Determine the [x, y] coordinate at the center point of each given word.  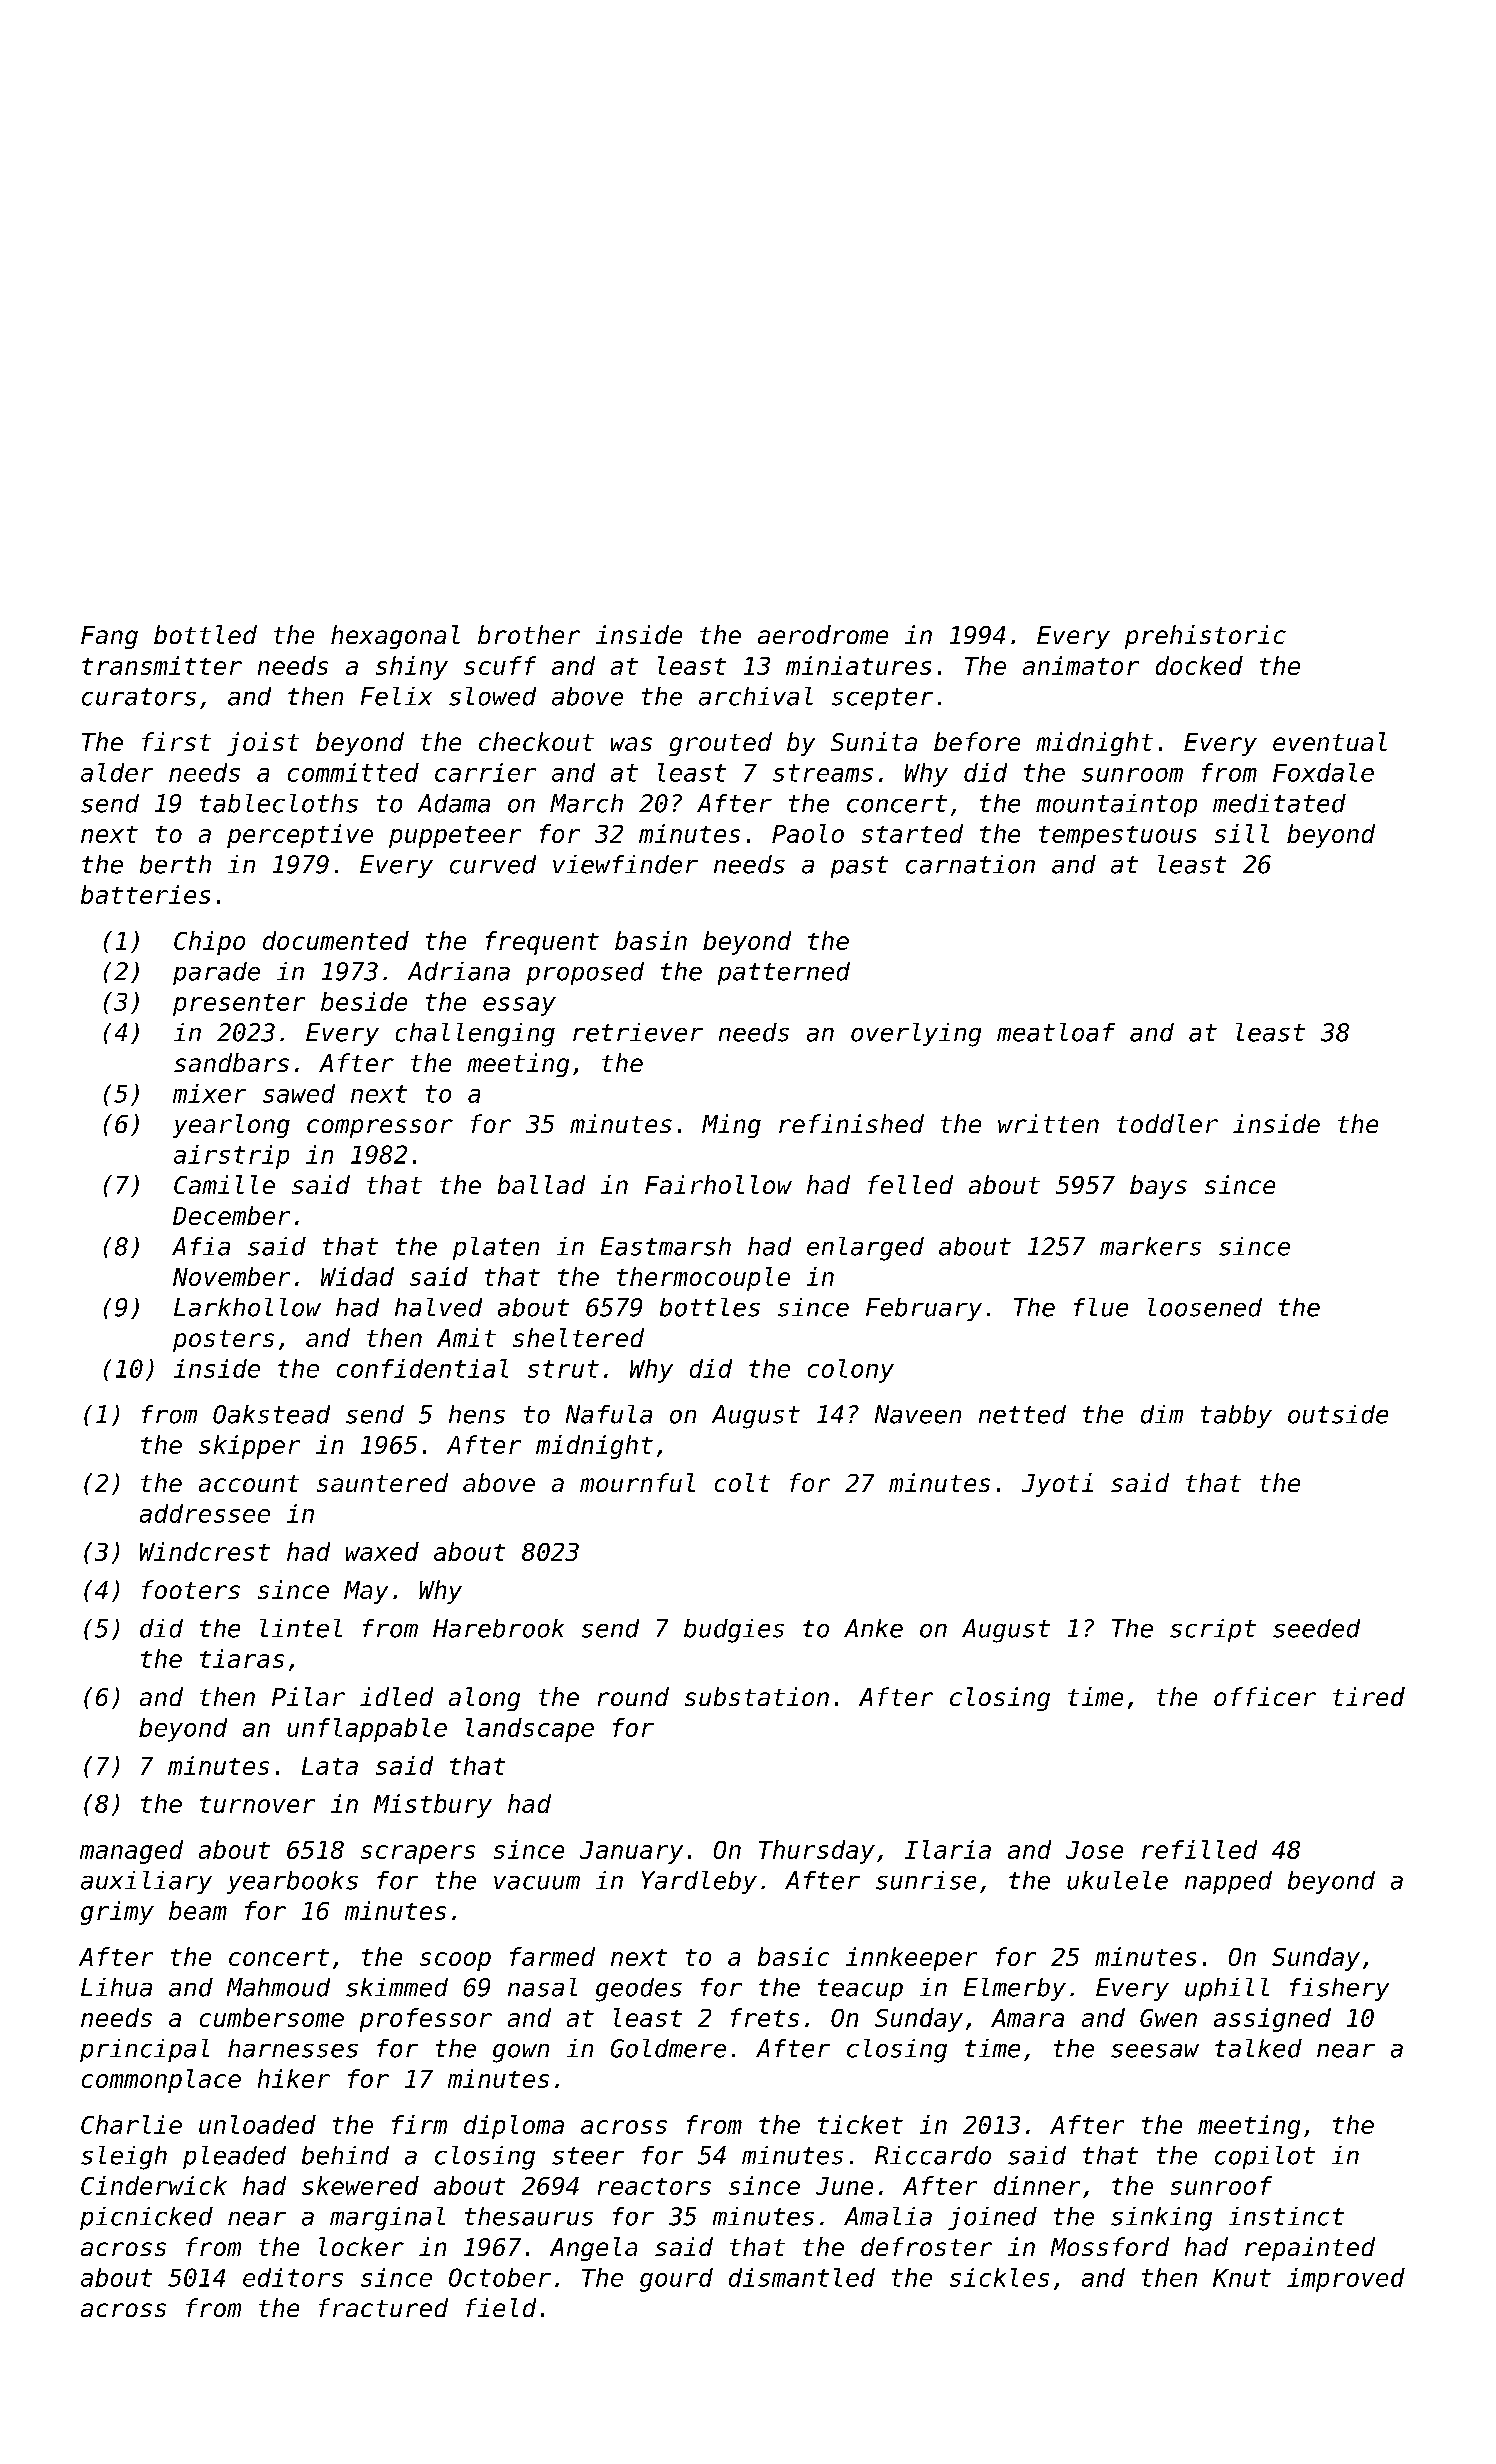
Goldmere [668, 2048]
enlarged [865, 1249]
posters [223, 1341]
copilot [1265, 2157]
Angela [593, 2249]
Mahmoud [278, 1987]
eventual [1330, 741]
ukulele [1117, 1880]
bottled [205, 634]
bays [1158, 1187]
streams [823, 773]
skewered [360, 2185]
